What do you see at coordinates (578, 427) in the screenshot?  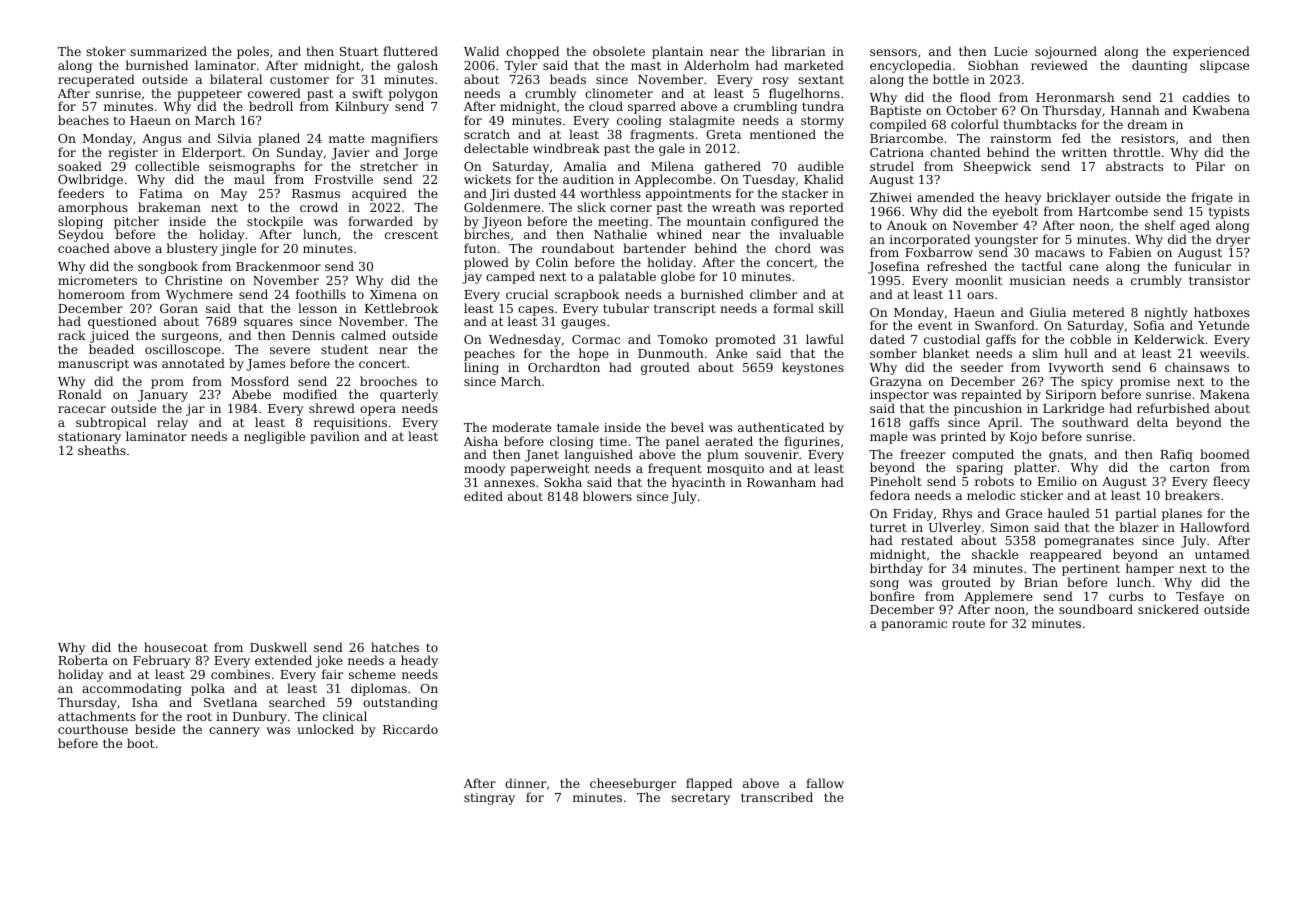 I see `tamale` at bounding box center [578, 427].
